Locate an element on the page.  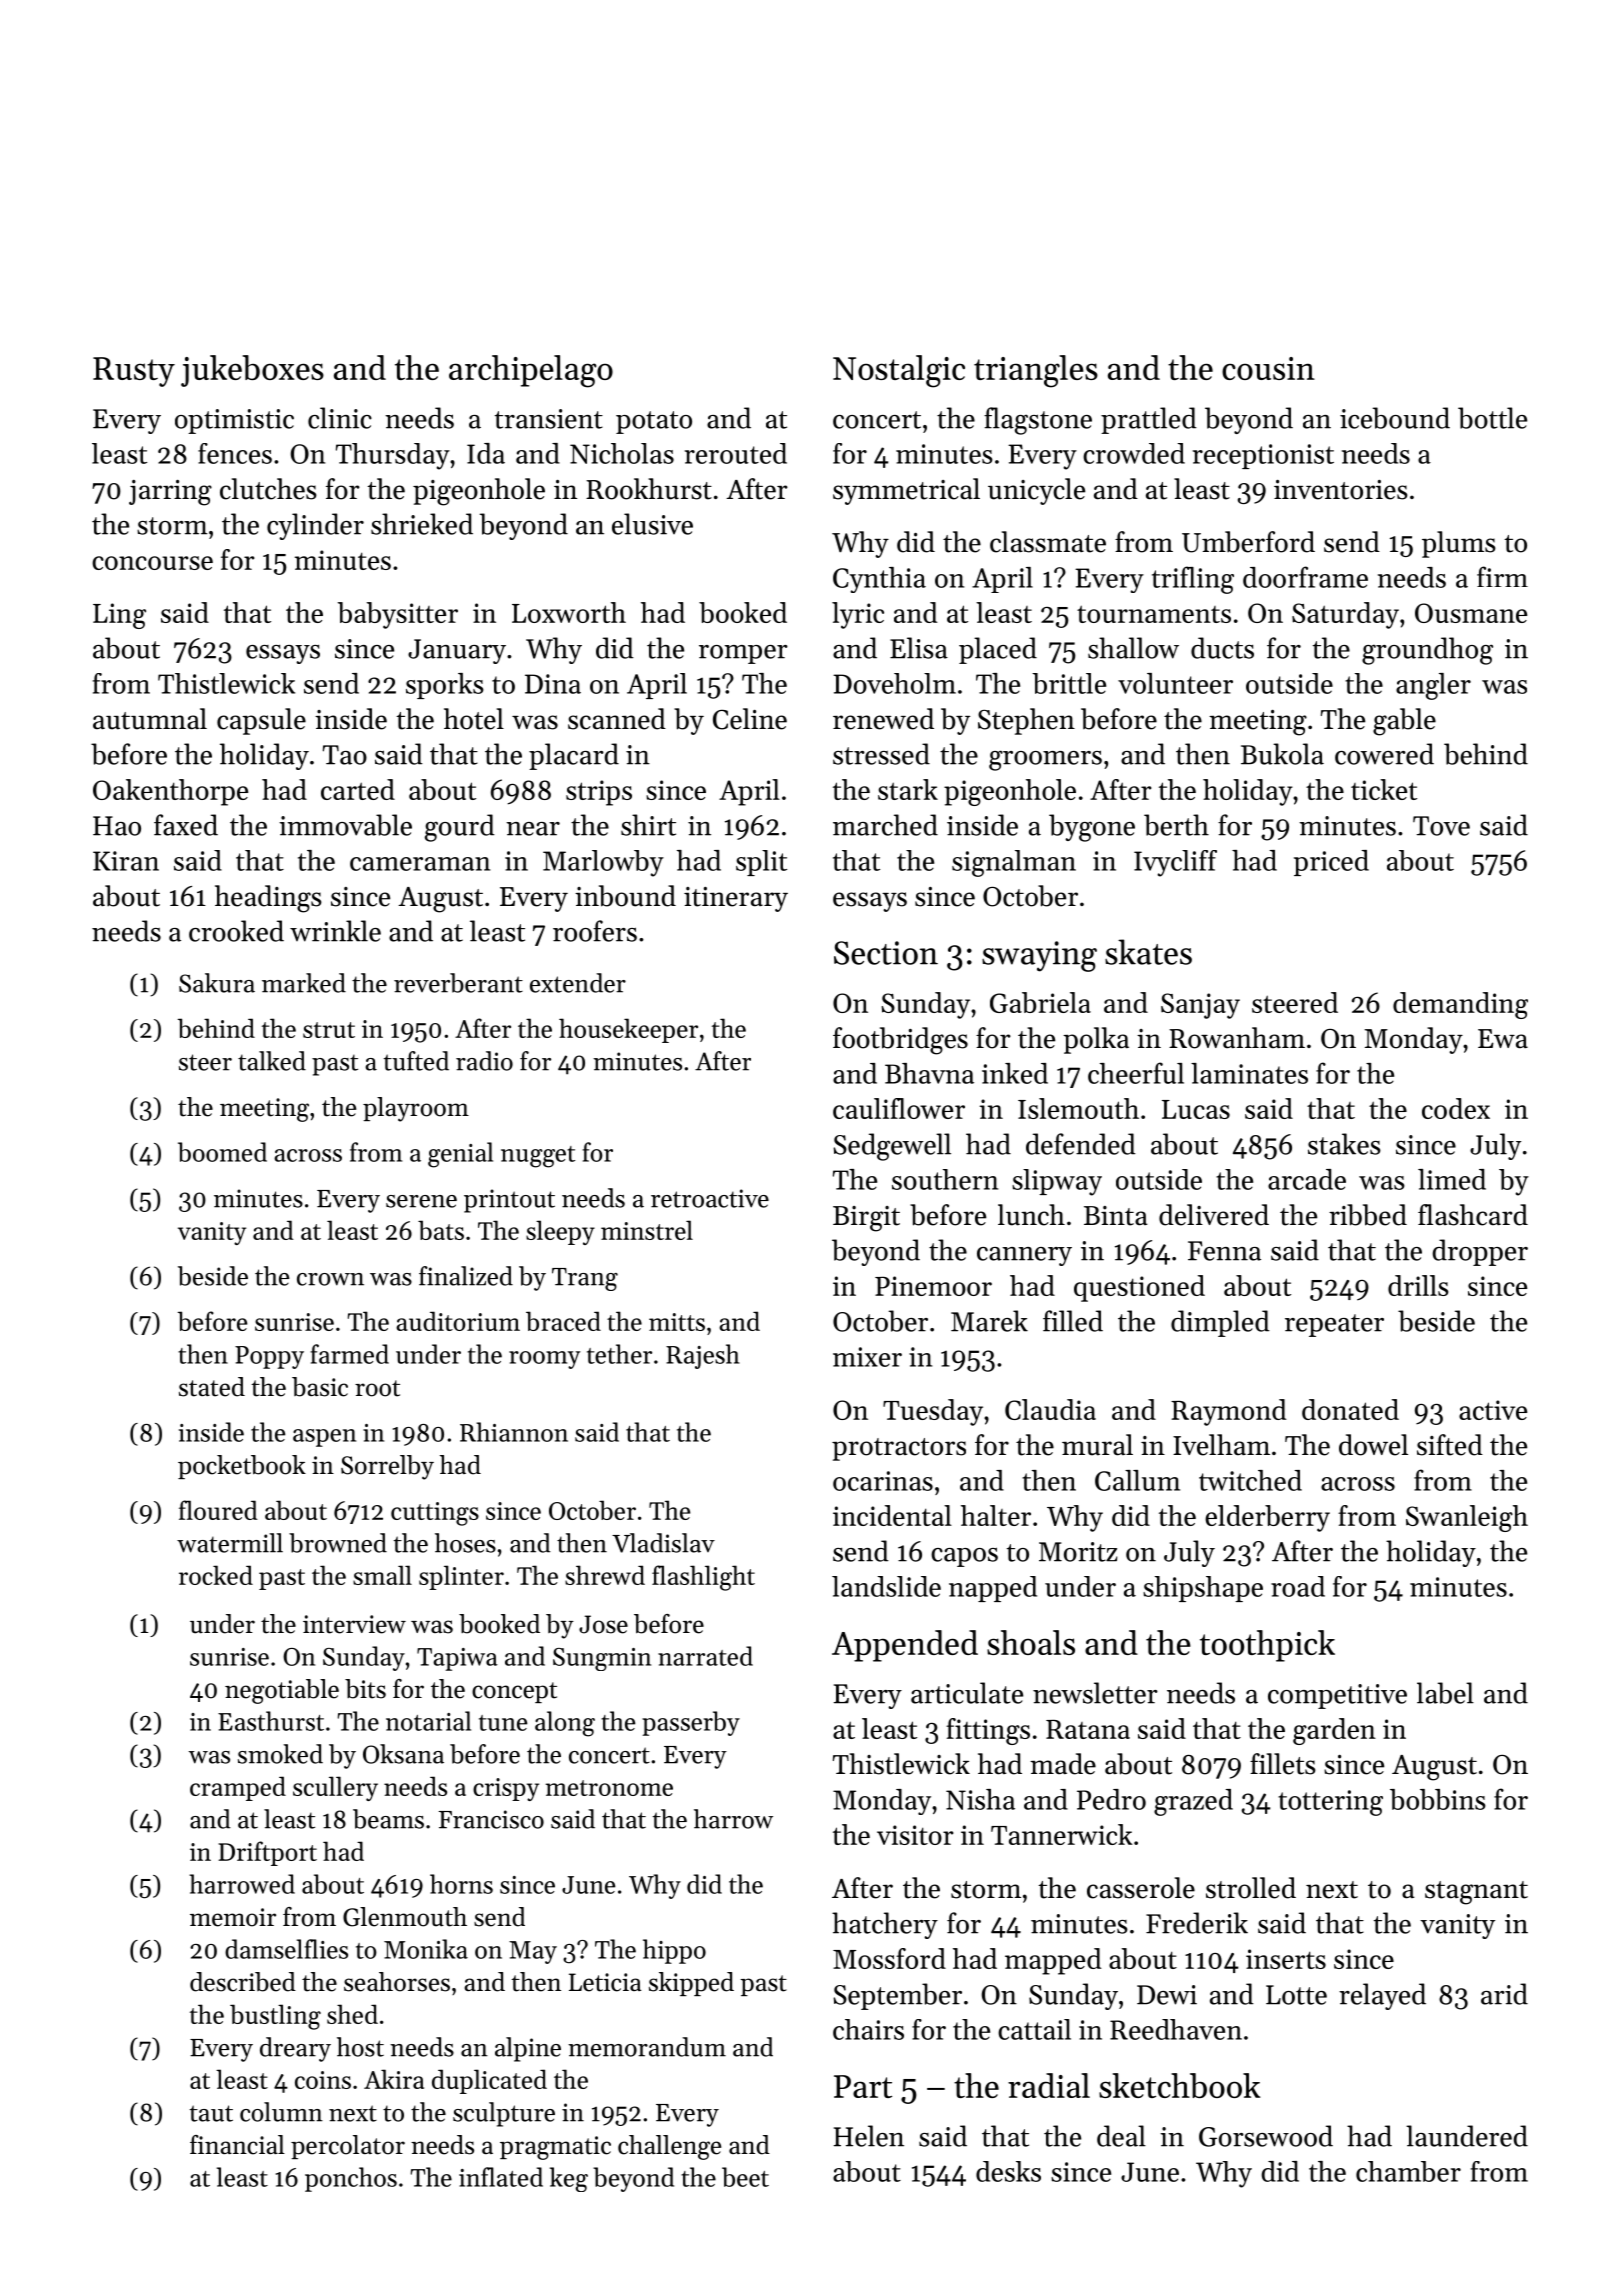
challenge is located at coordinates (669, 2147).
